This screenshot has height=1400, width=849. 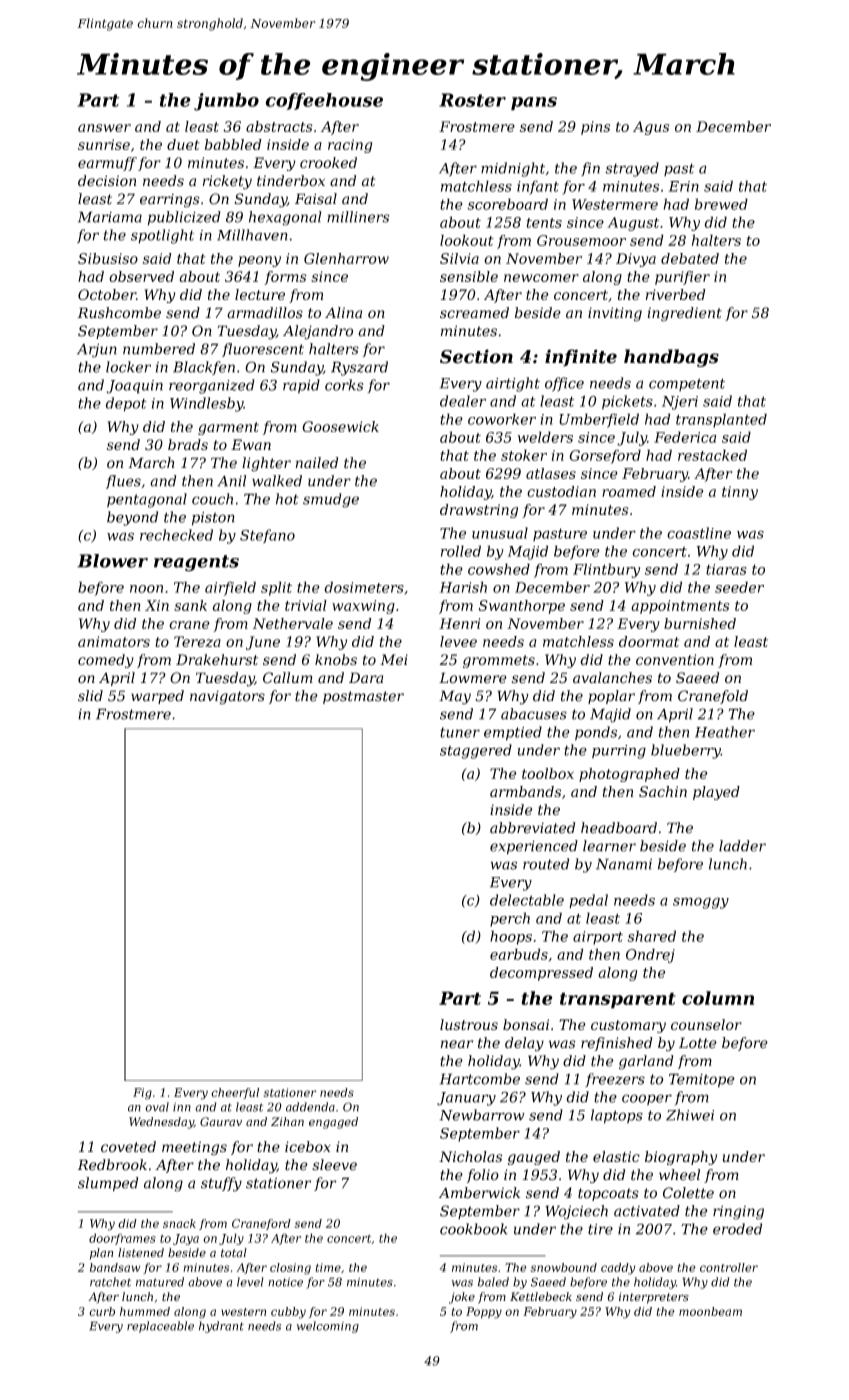 I want to click on welcoming, so click(x=328, y=1327).
